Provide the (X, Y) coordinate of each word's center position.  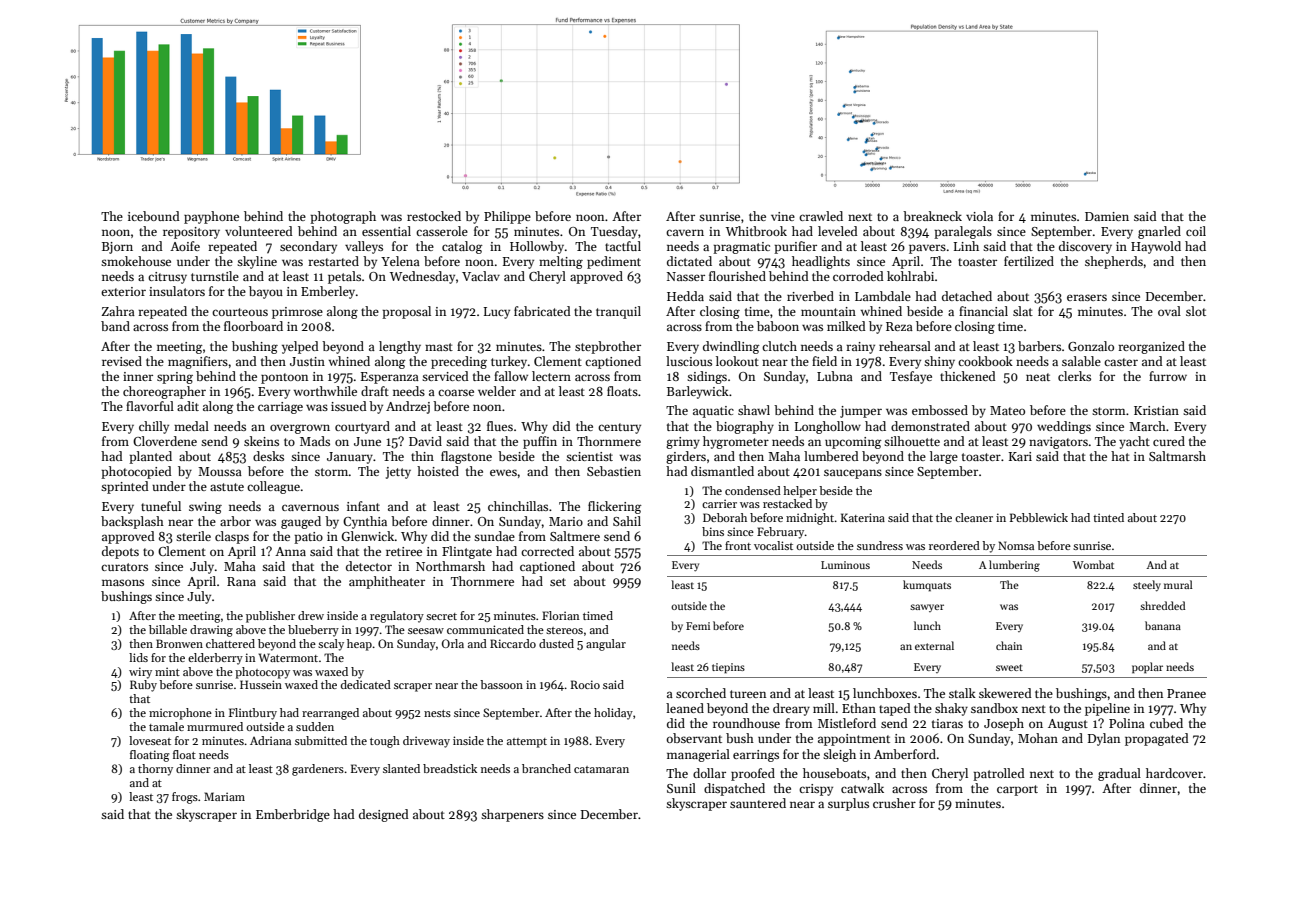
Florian (560, 615)
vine (783, 216)
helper (800, 492)
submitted (321, 740)
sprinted (125, 487)
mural (1178, 584)
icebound (154, 216)
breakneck (932, 216)
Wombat (1093, 564)
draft (375, 391)
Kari (1020, 456)
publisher (270, 617)
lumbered (831, 456)
